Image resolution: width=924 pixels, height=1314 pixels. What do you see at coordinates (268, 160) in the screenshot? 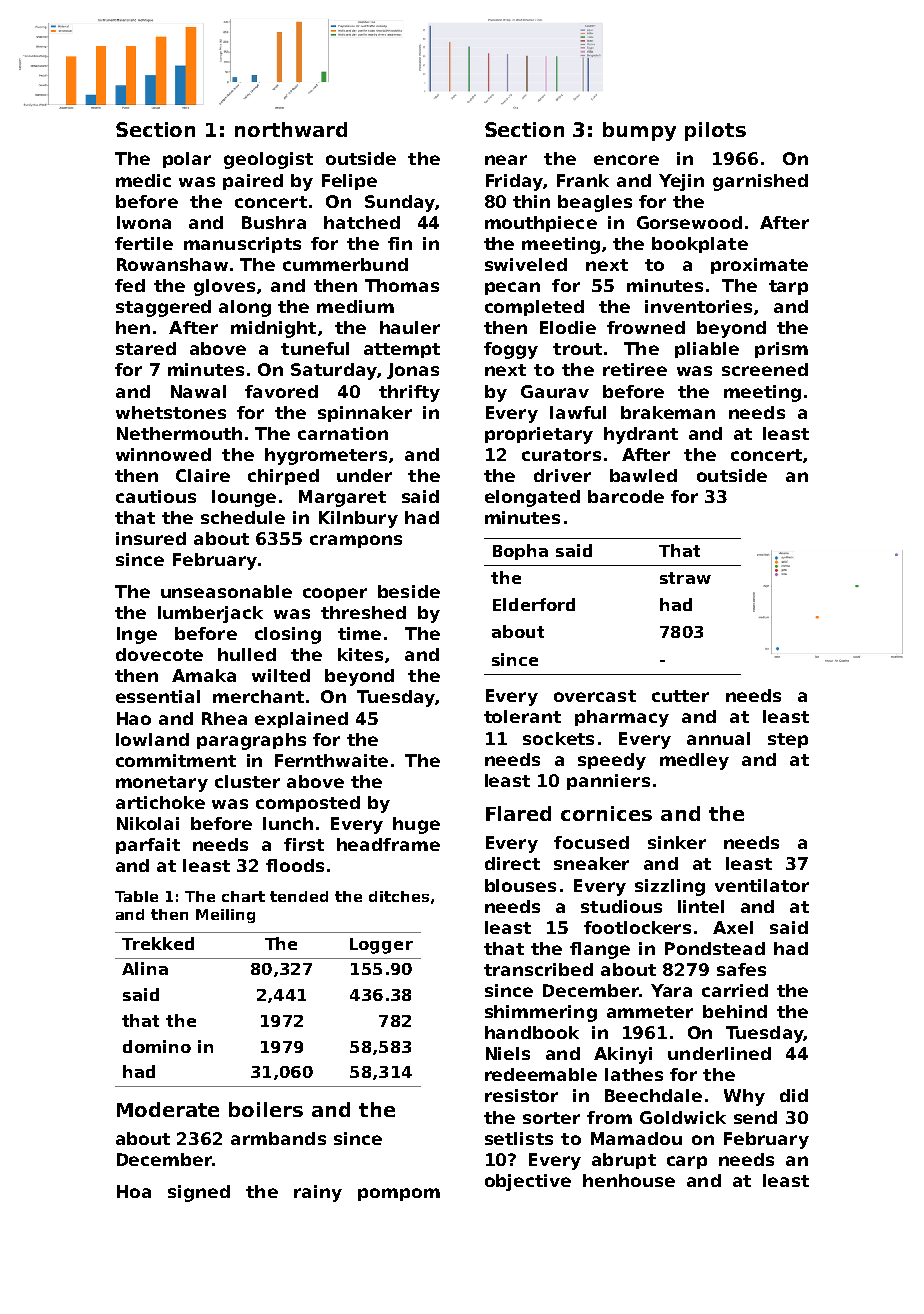
I see `geologist` at bounding box center [268, 160].
